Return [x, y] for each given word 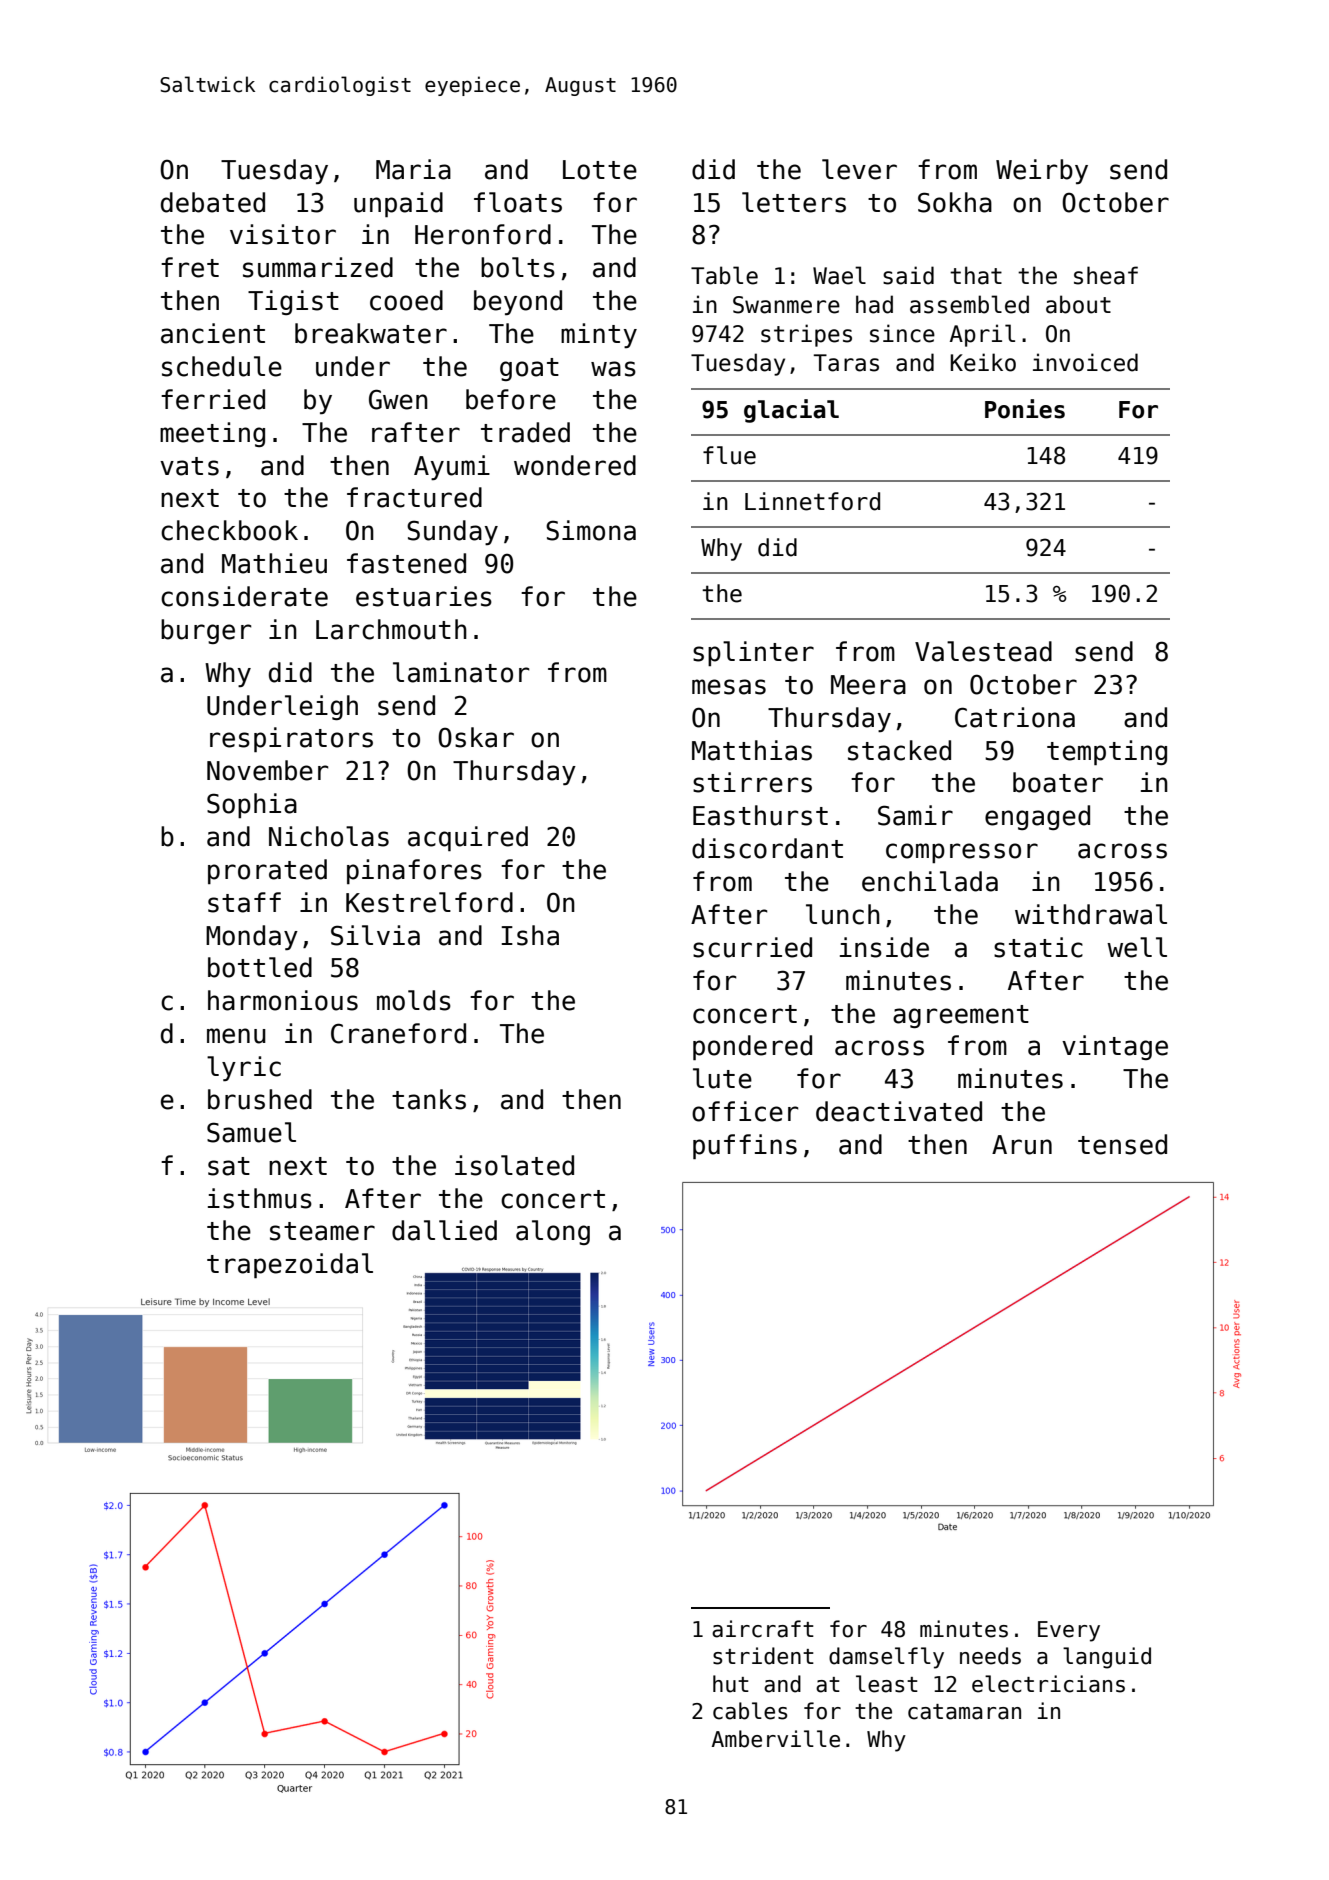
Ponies [1025, 409]
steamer [322, 1231]
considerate [244, 596]
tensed [1122, 1144]
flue [729, 455]
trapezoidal [290, 1265]
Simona [591, 530]
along [553, 1232]
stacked [899, 750]
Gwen [398, 399]
